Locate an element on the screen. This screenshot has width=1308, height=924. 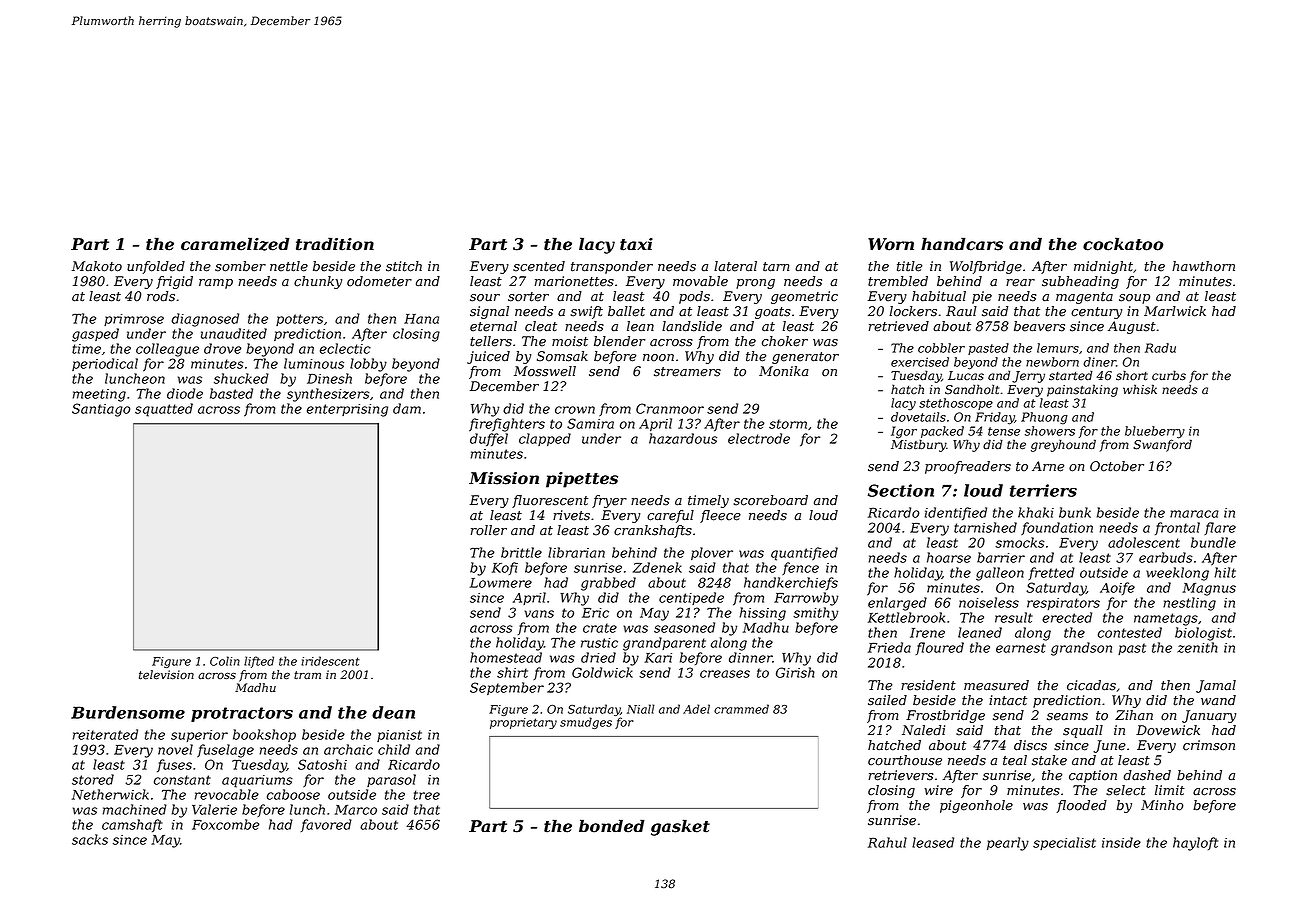
periodical is located at coordinates (105, 364).
